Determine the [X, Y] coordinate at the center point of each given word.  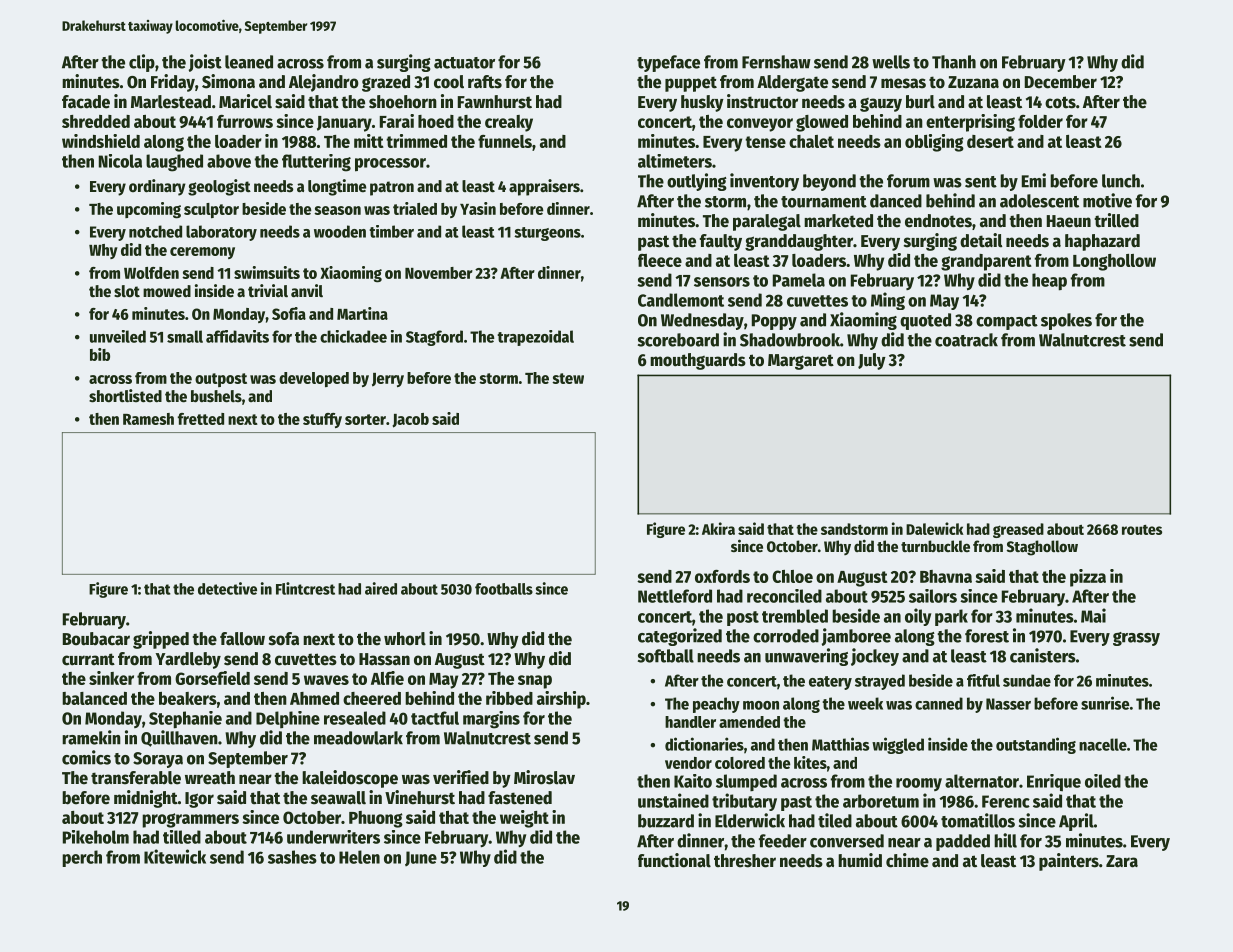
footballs [504, 589]
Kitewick [175, 856]
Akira [718, 528]
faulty [721, 242]
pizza [1088, 578]
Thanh [954, 62]
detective [227, 588]
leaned [249, 62]
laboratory [221, 233]
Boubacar [96, 639]
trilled [1116, 220]
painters [1069, 862]
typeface [668, 63]
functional [674, 860]
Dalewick [935, 528]
